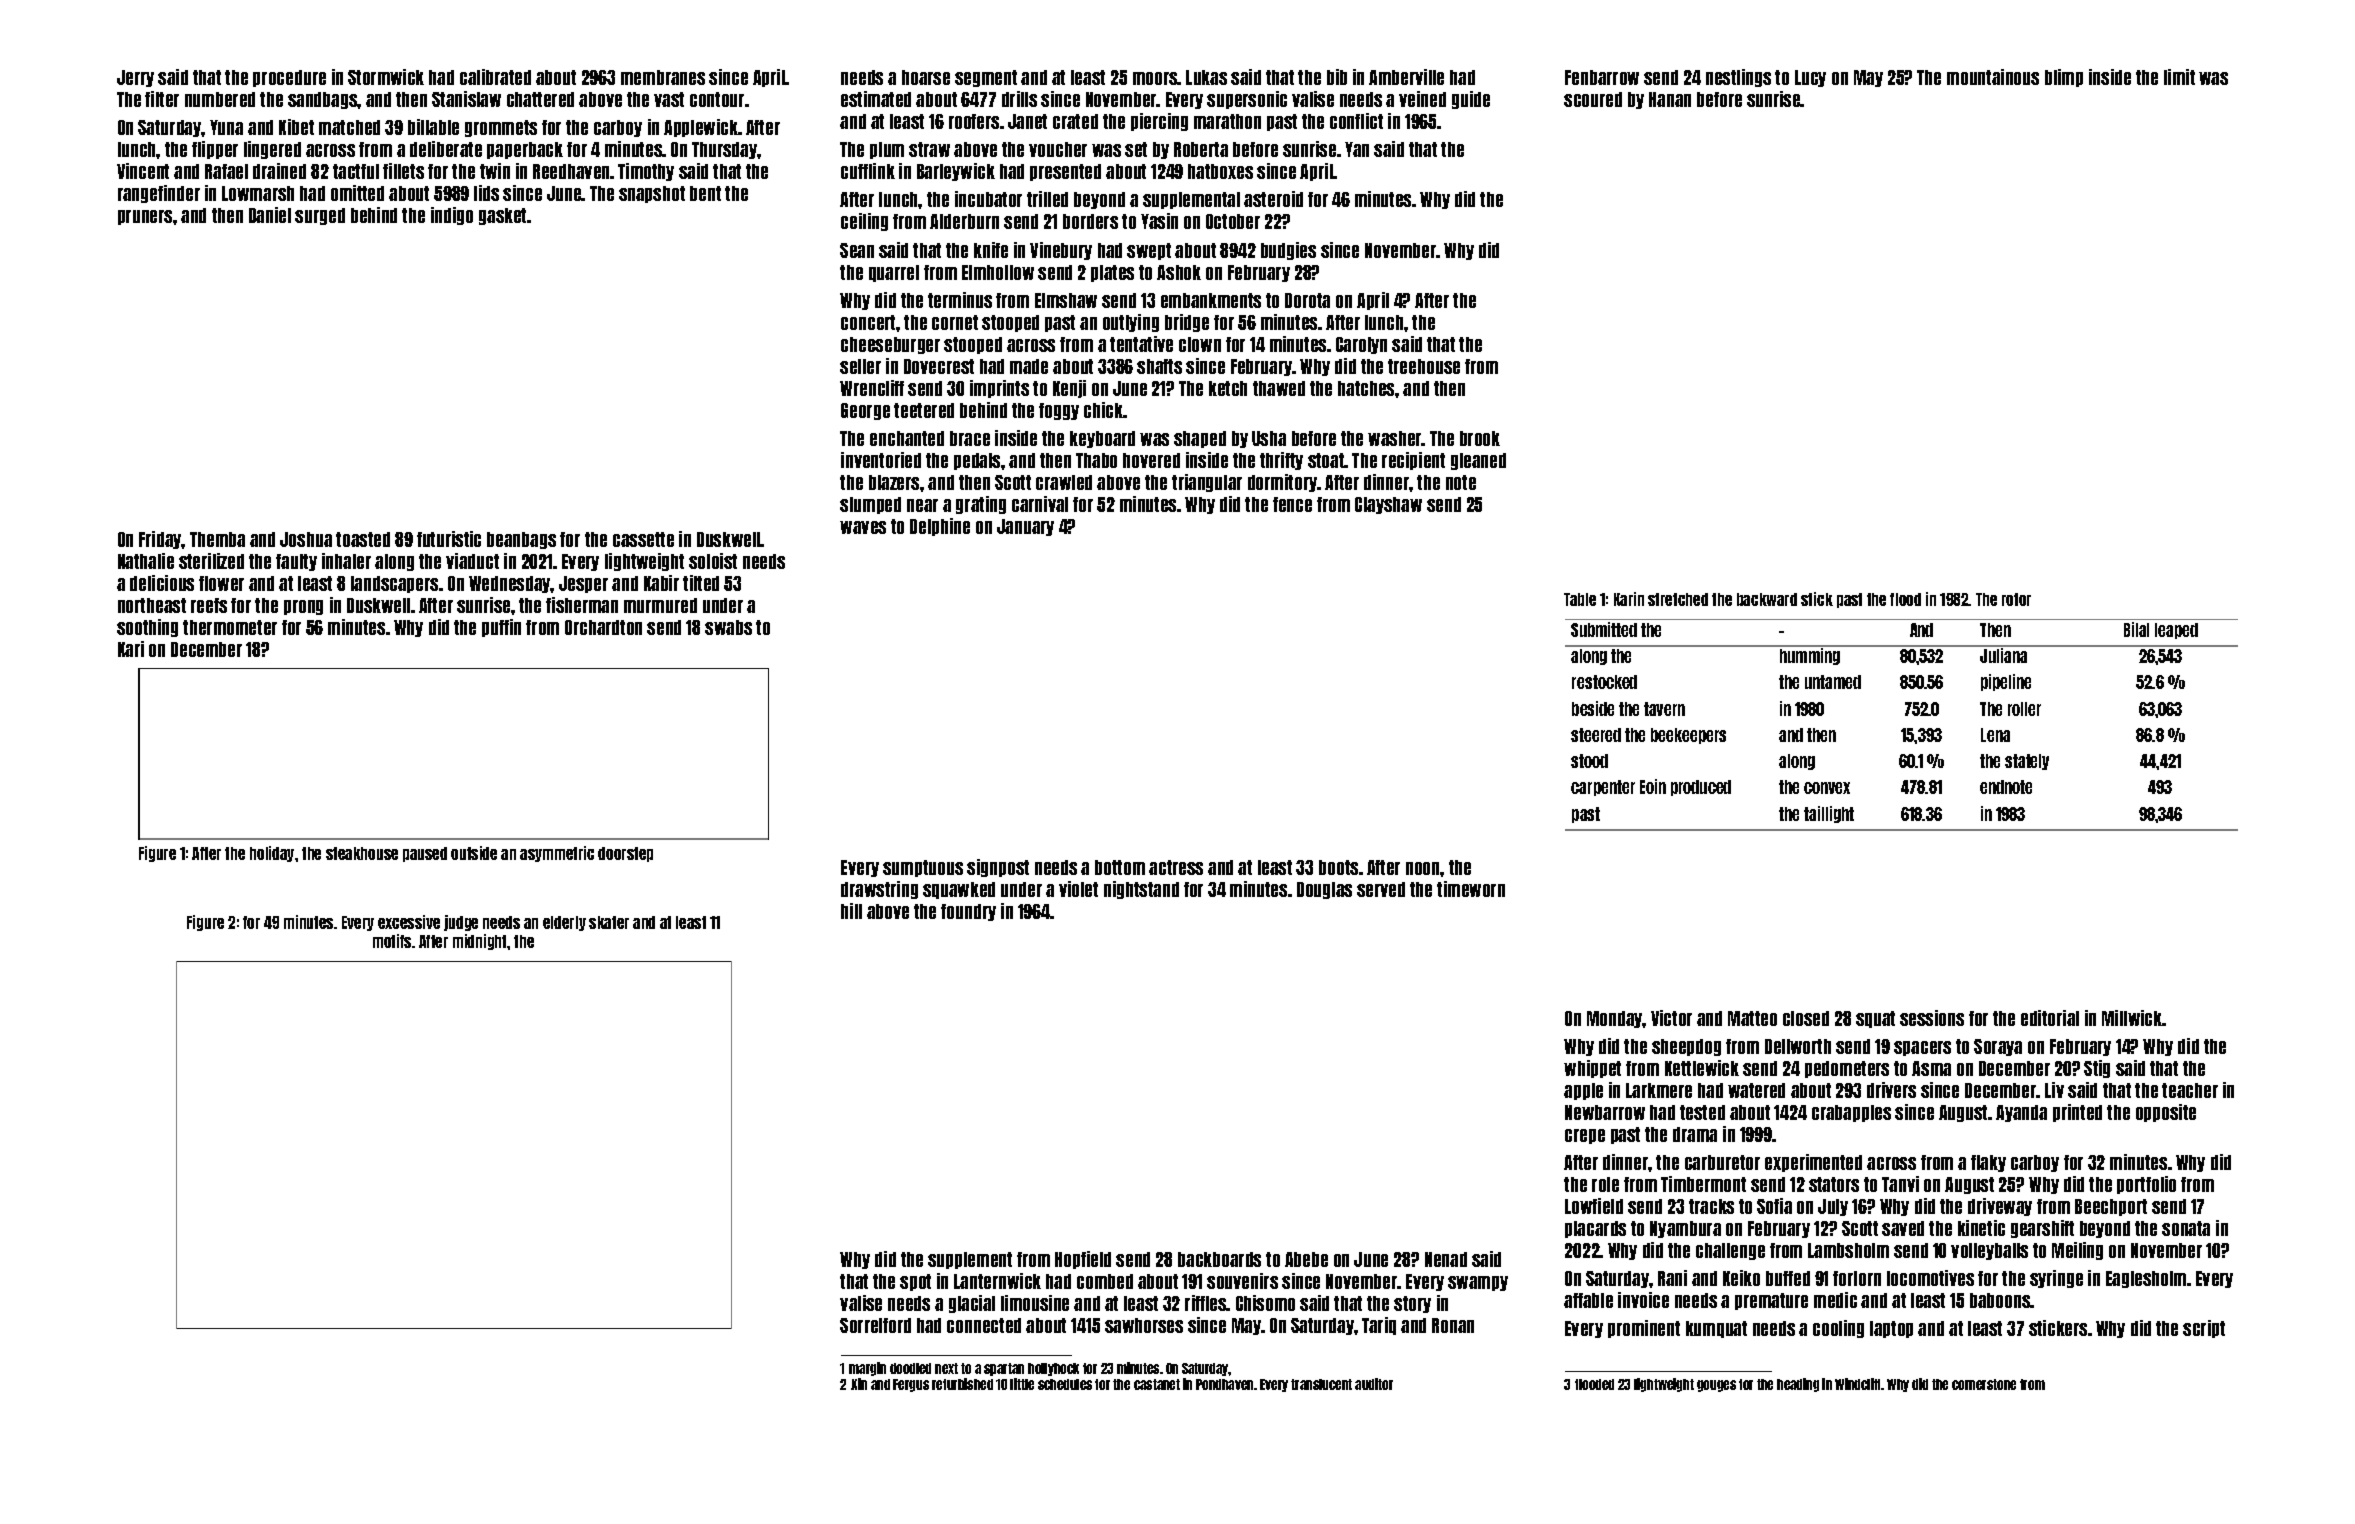 This screenshot has width=2355, height=1524. What do you see at coordinates (217, 539) in the screenshot?
I see `Themba` at bounding box center [217, 539].
